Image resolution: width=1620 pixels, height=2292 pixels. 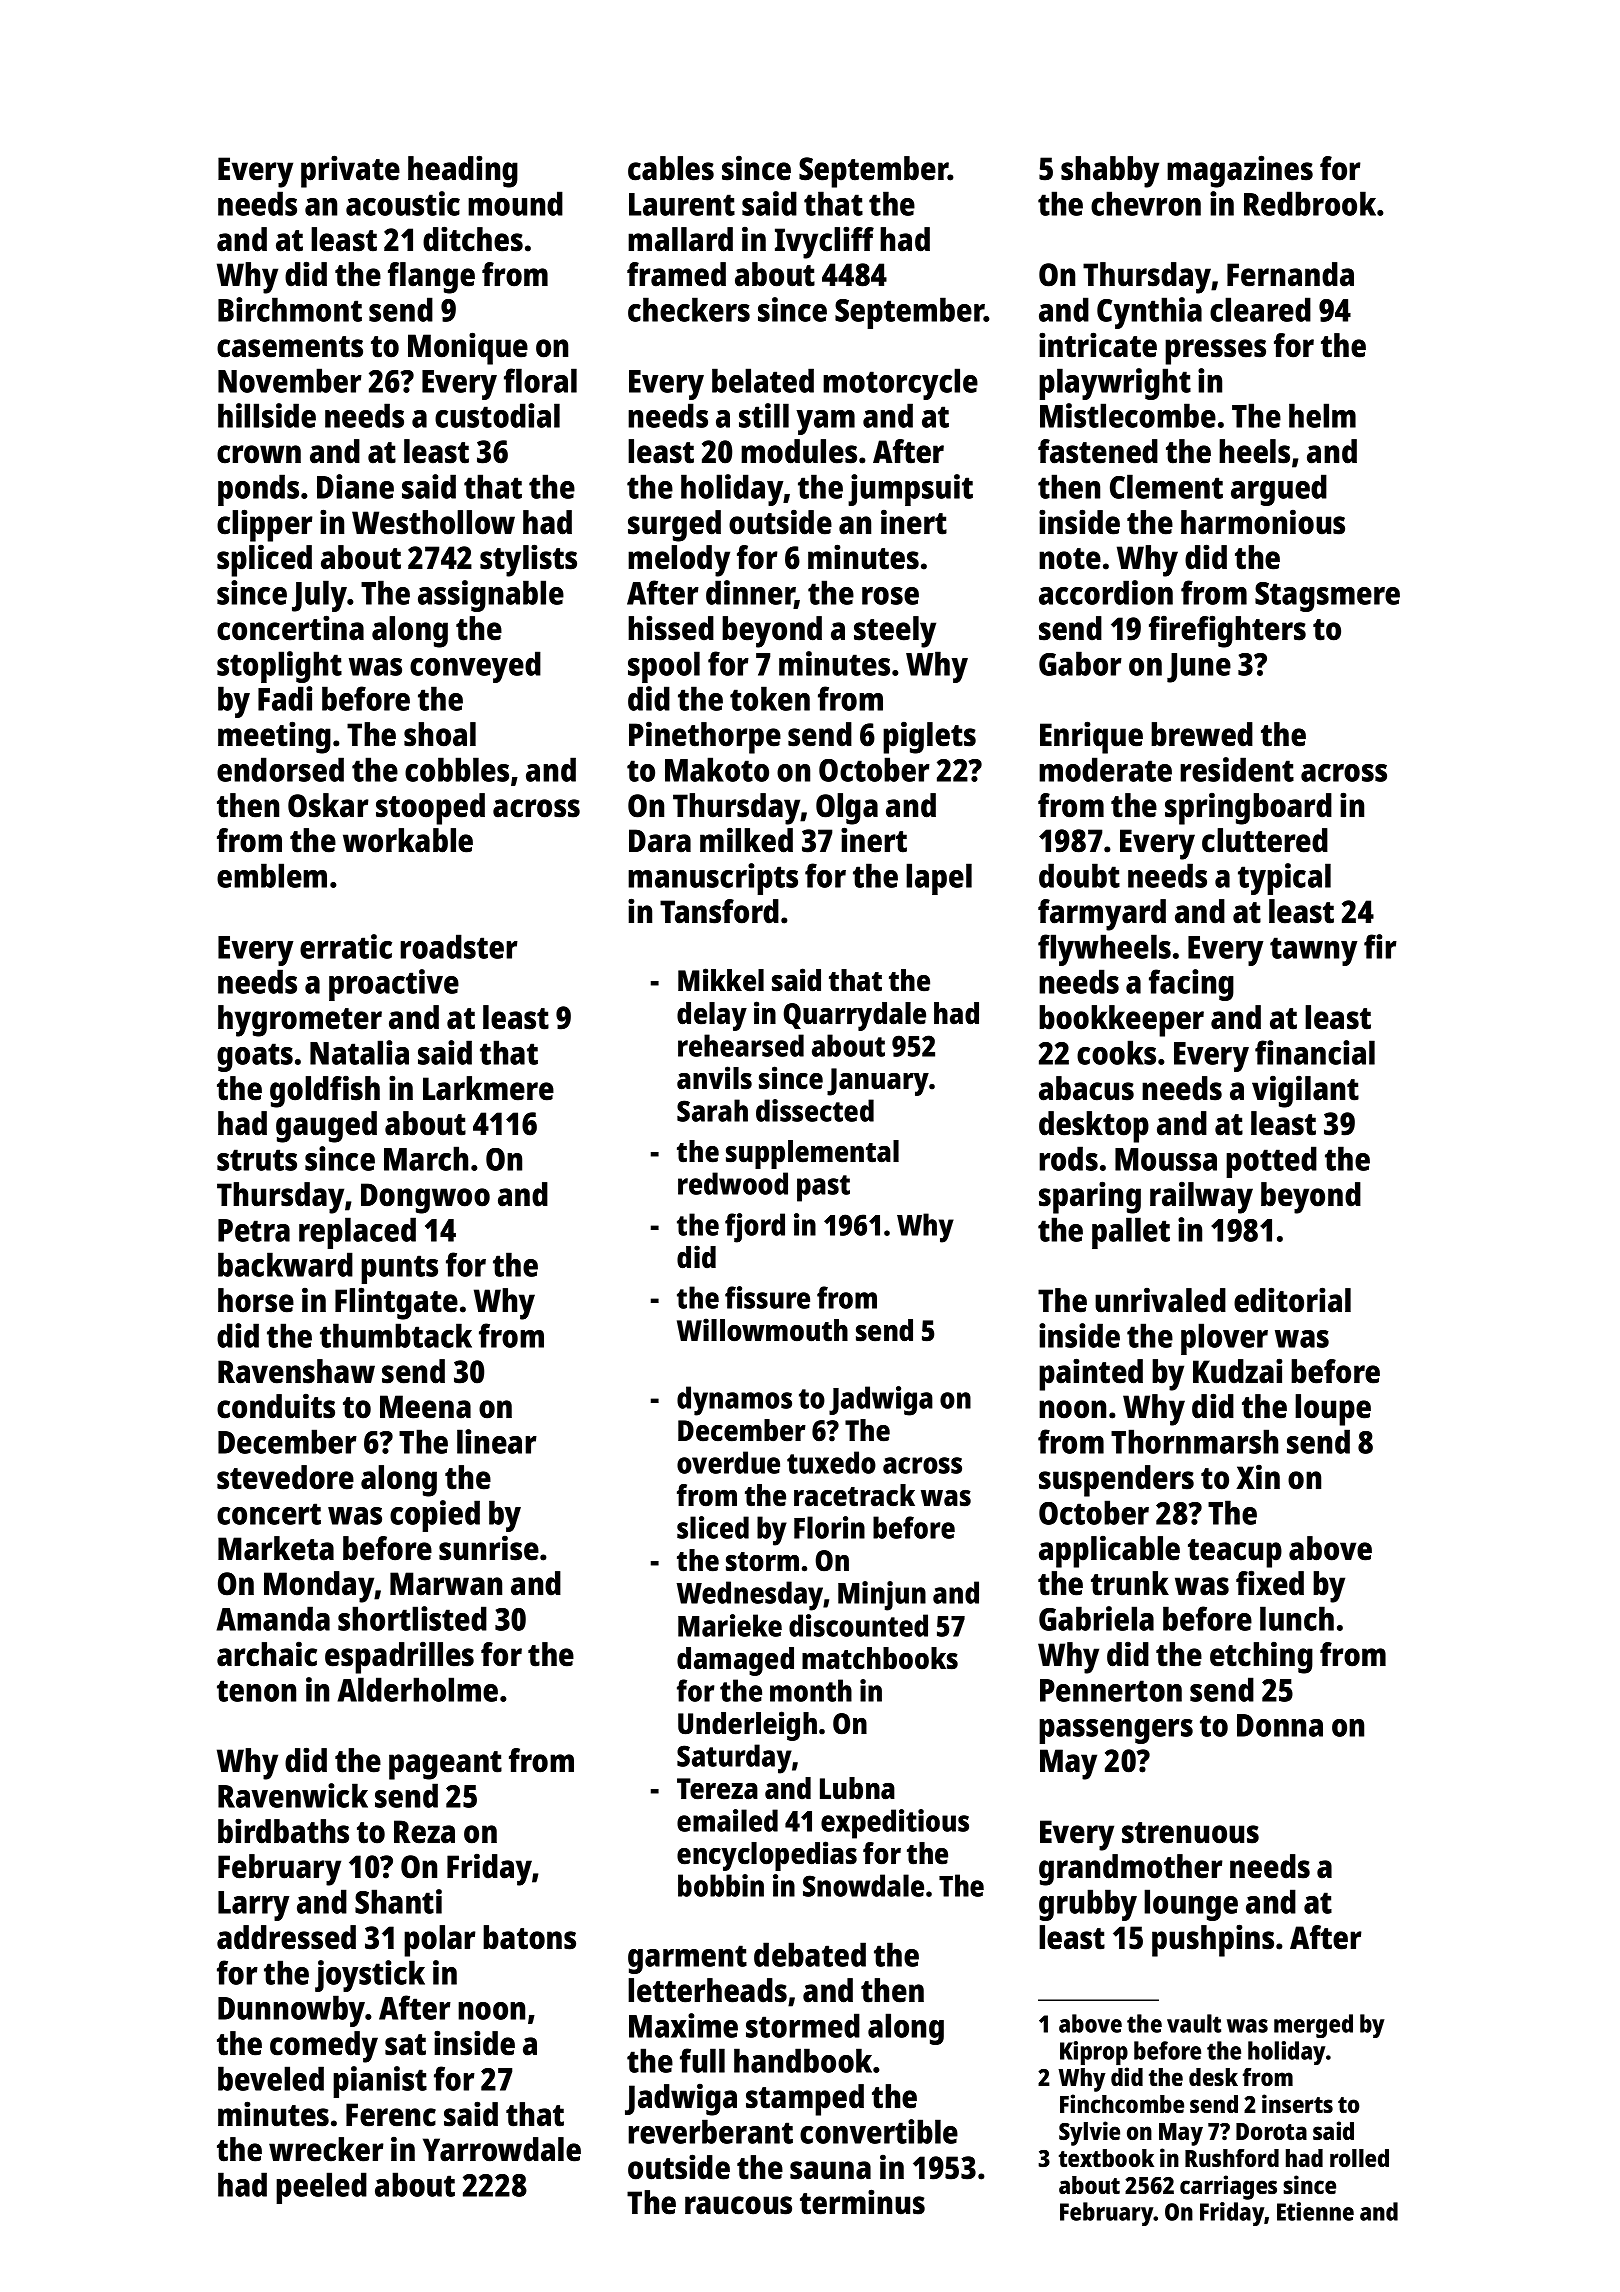 I want to click on peeled, so click(x=321, y=2188).
